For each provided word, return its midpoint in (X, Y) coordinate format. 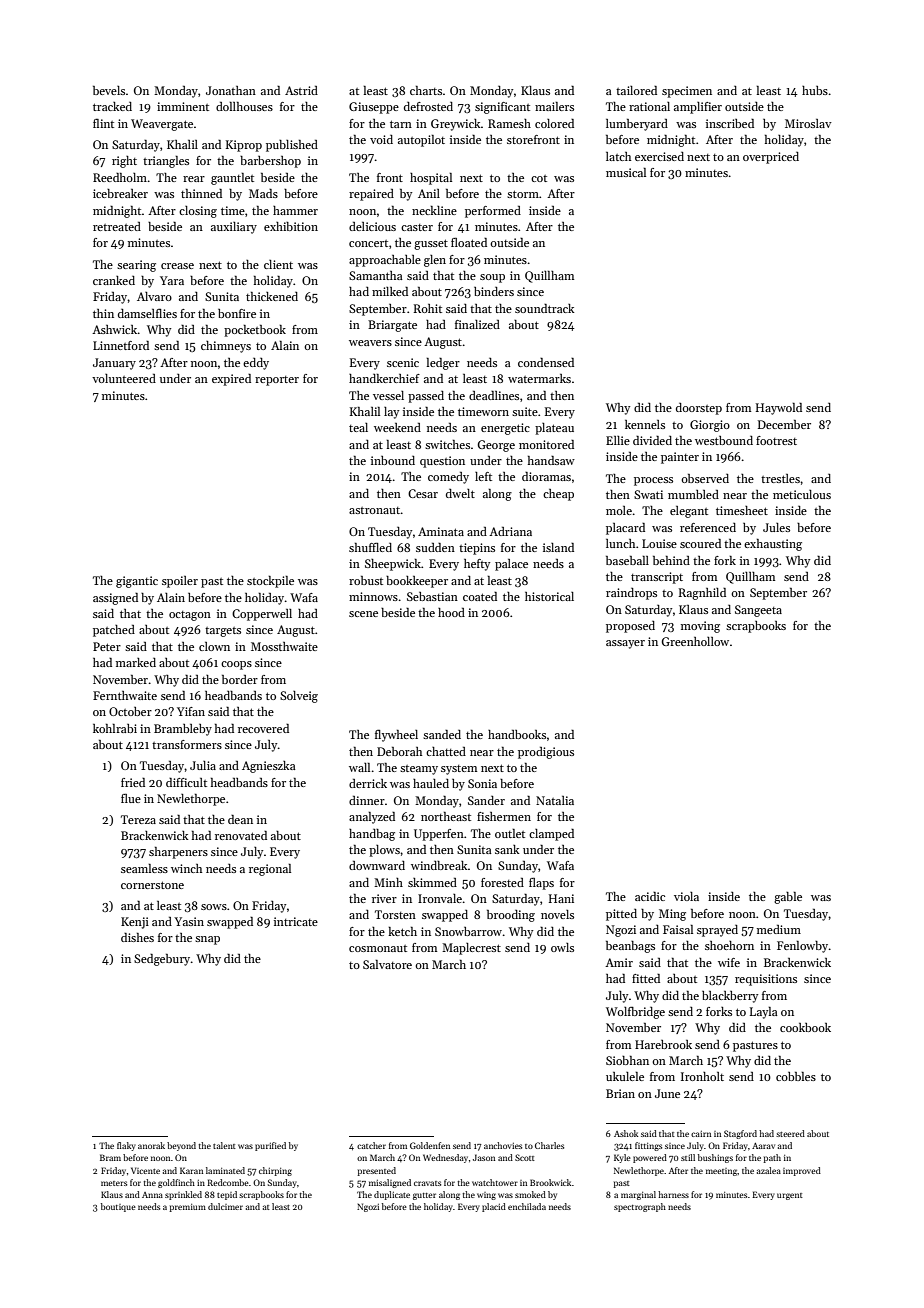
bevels (109, 90)
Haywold (779, 409)
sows (214, 907)
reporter (277, 381)
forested (502, 882)
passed (426, 397)
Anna (152, 1195)
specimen (687, 92)
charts (426, 90)
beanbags (630, 947)
